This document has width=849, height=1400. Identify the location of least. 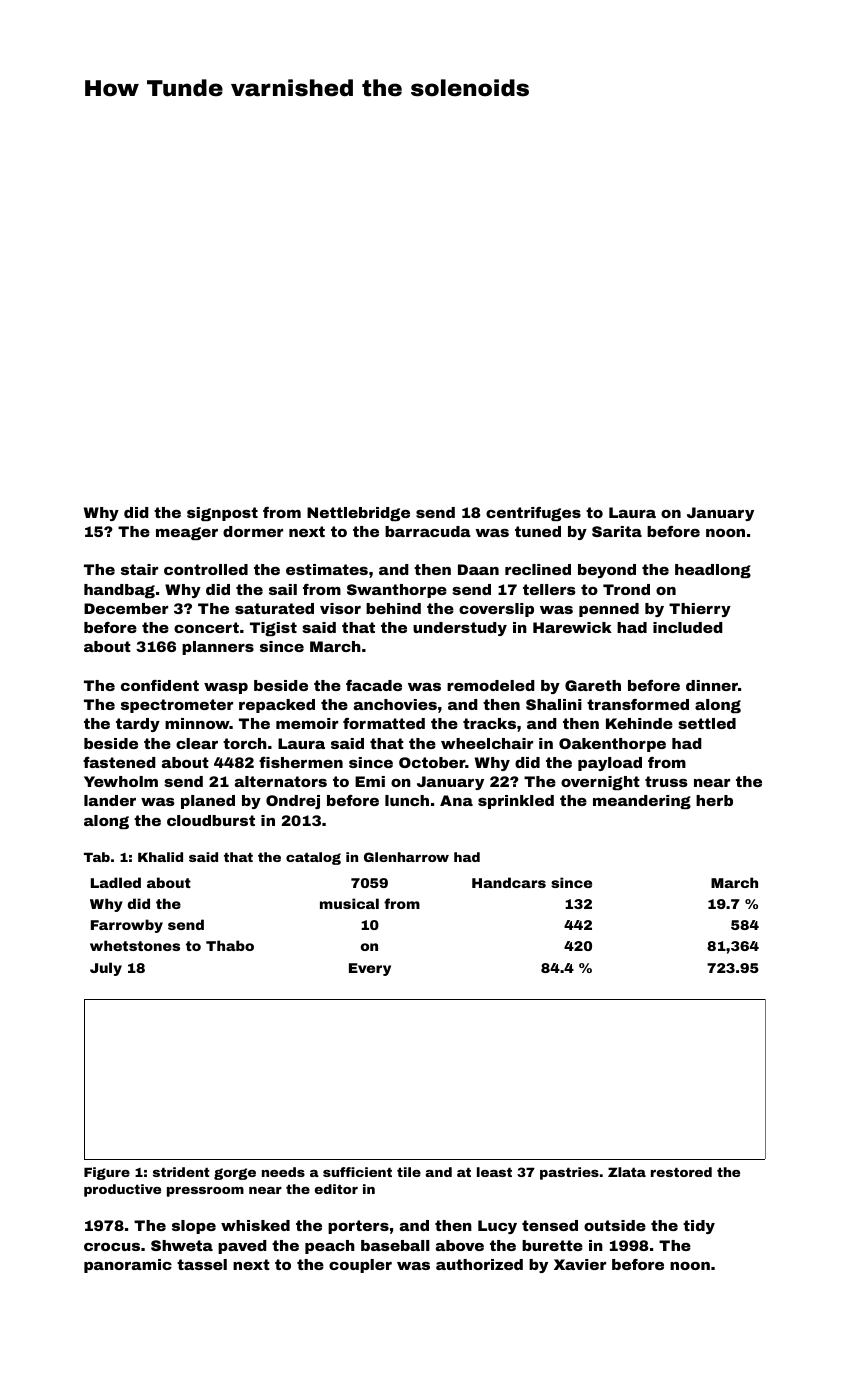
(494, 1172).
